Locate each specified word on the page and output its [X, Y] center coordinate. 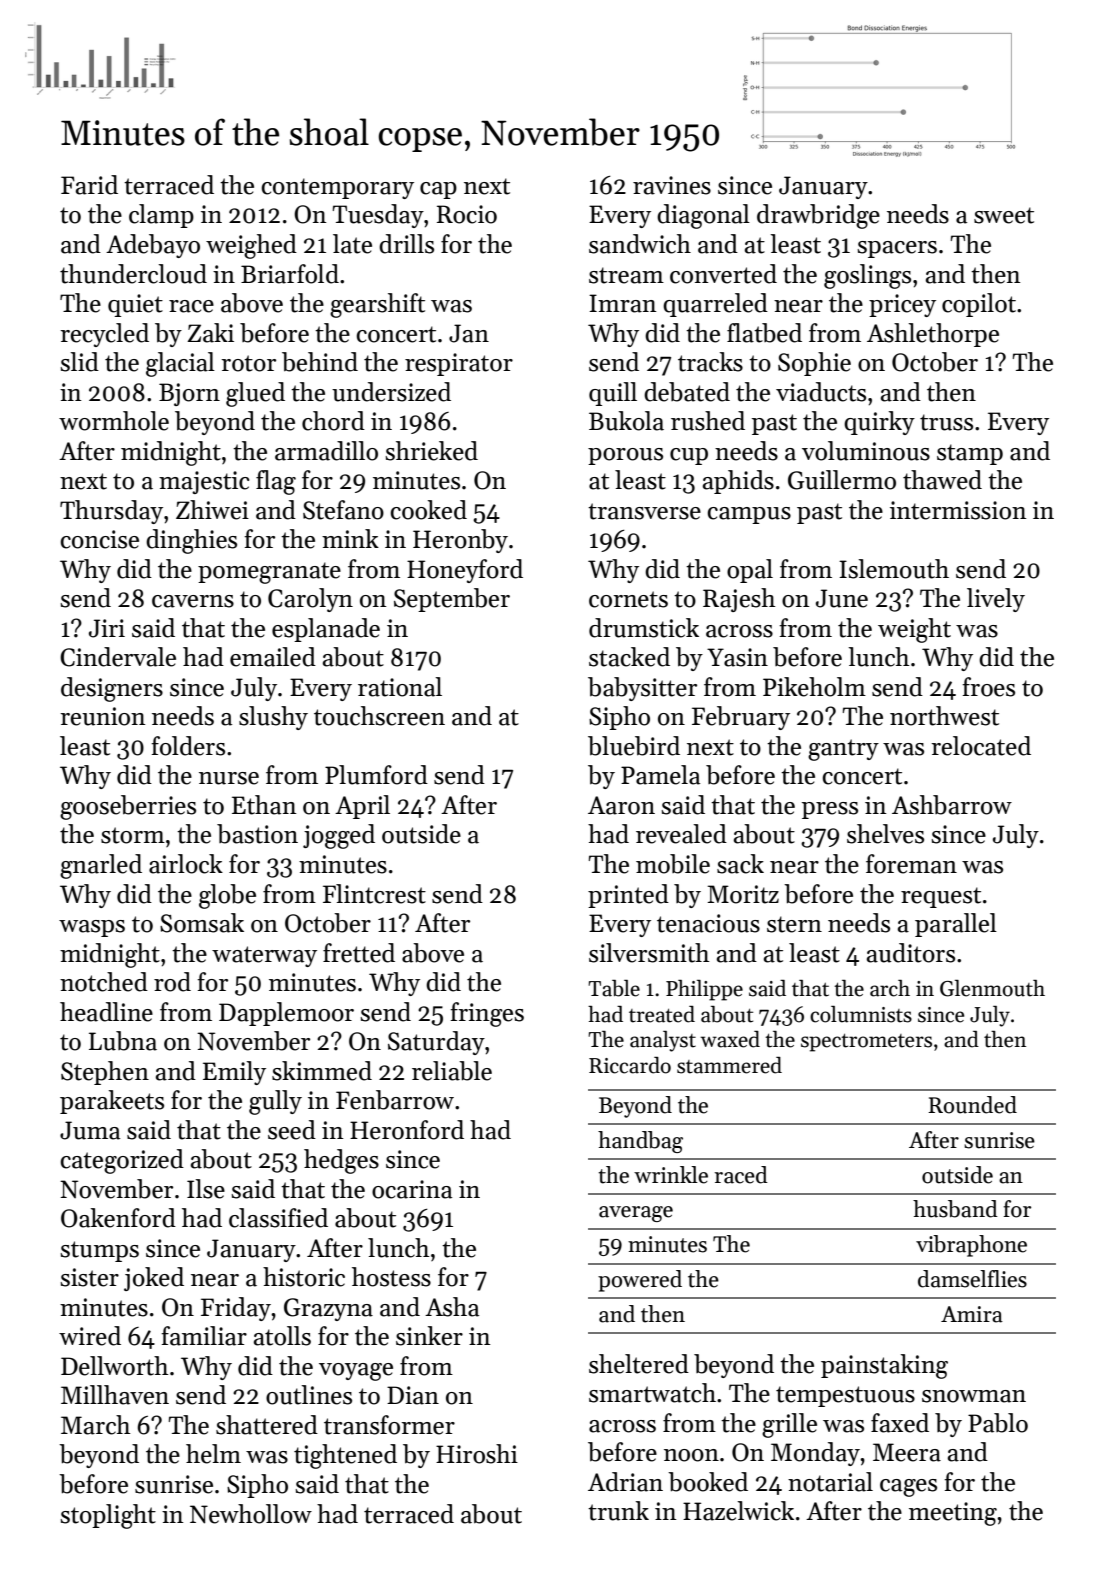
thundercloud [133, 274]
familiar [204, 1336]
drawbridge [818, 216]
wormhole [114, 421]
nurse [229, 778]
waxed [730, 1039]
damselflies [972, 1279]
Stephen [105, 1073]
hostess [391, 1277]
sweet [1004, 215]
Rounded [972, 1105]
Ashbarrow [952, 805]
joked [154, 1279]
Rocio [467, 214]
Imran [623, 303]
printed [628, 896]
